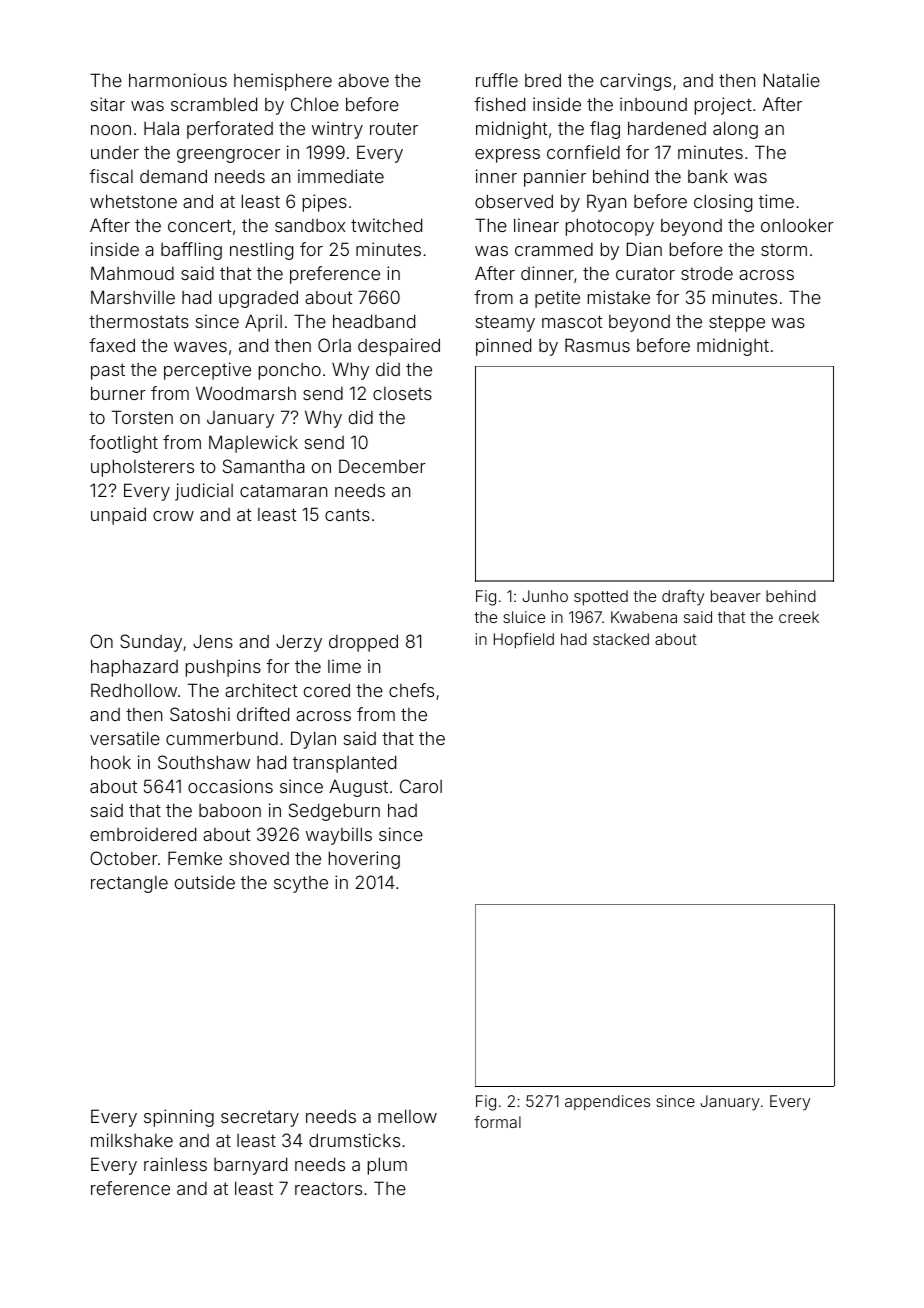 This page has width=924, height=1308. What do you see at coordinates (142, 417) in the page?
I see `Torsten` at bounding box center [142, 417].
